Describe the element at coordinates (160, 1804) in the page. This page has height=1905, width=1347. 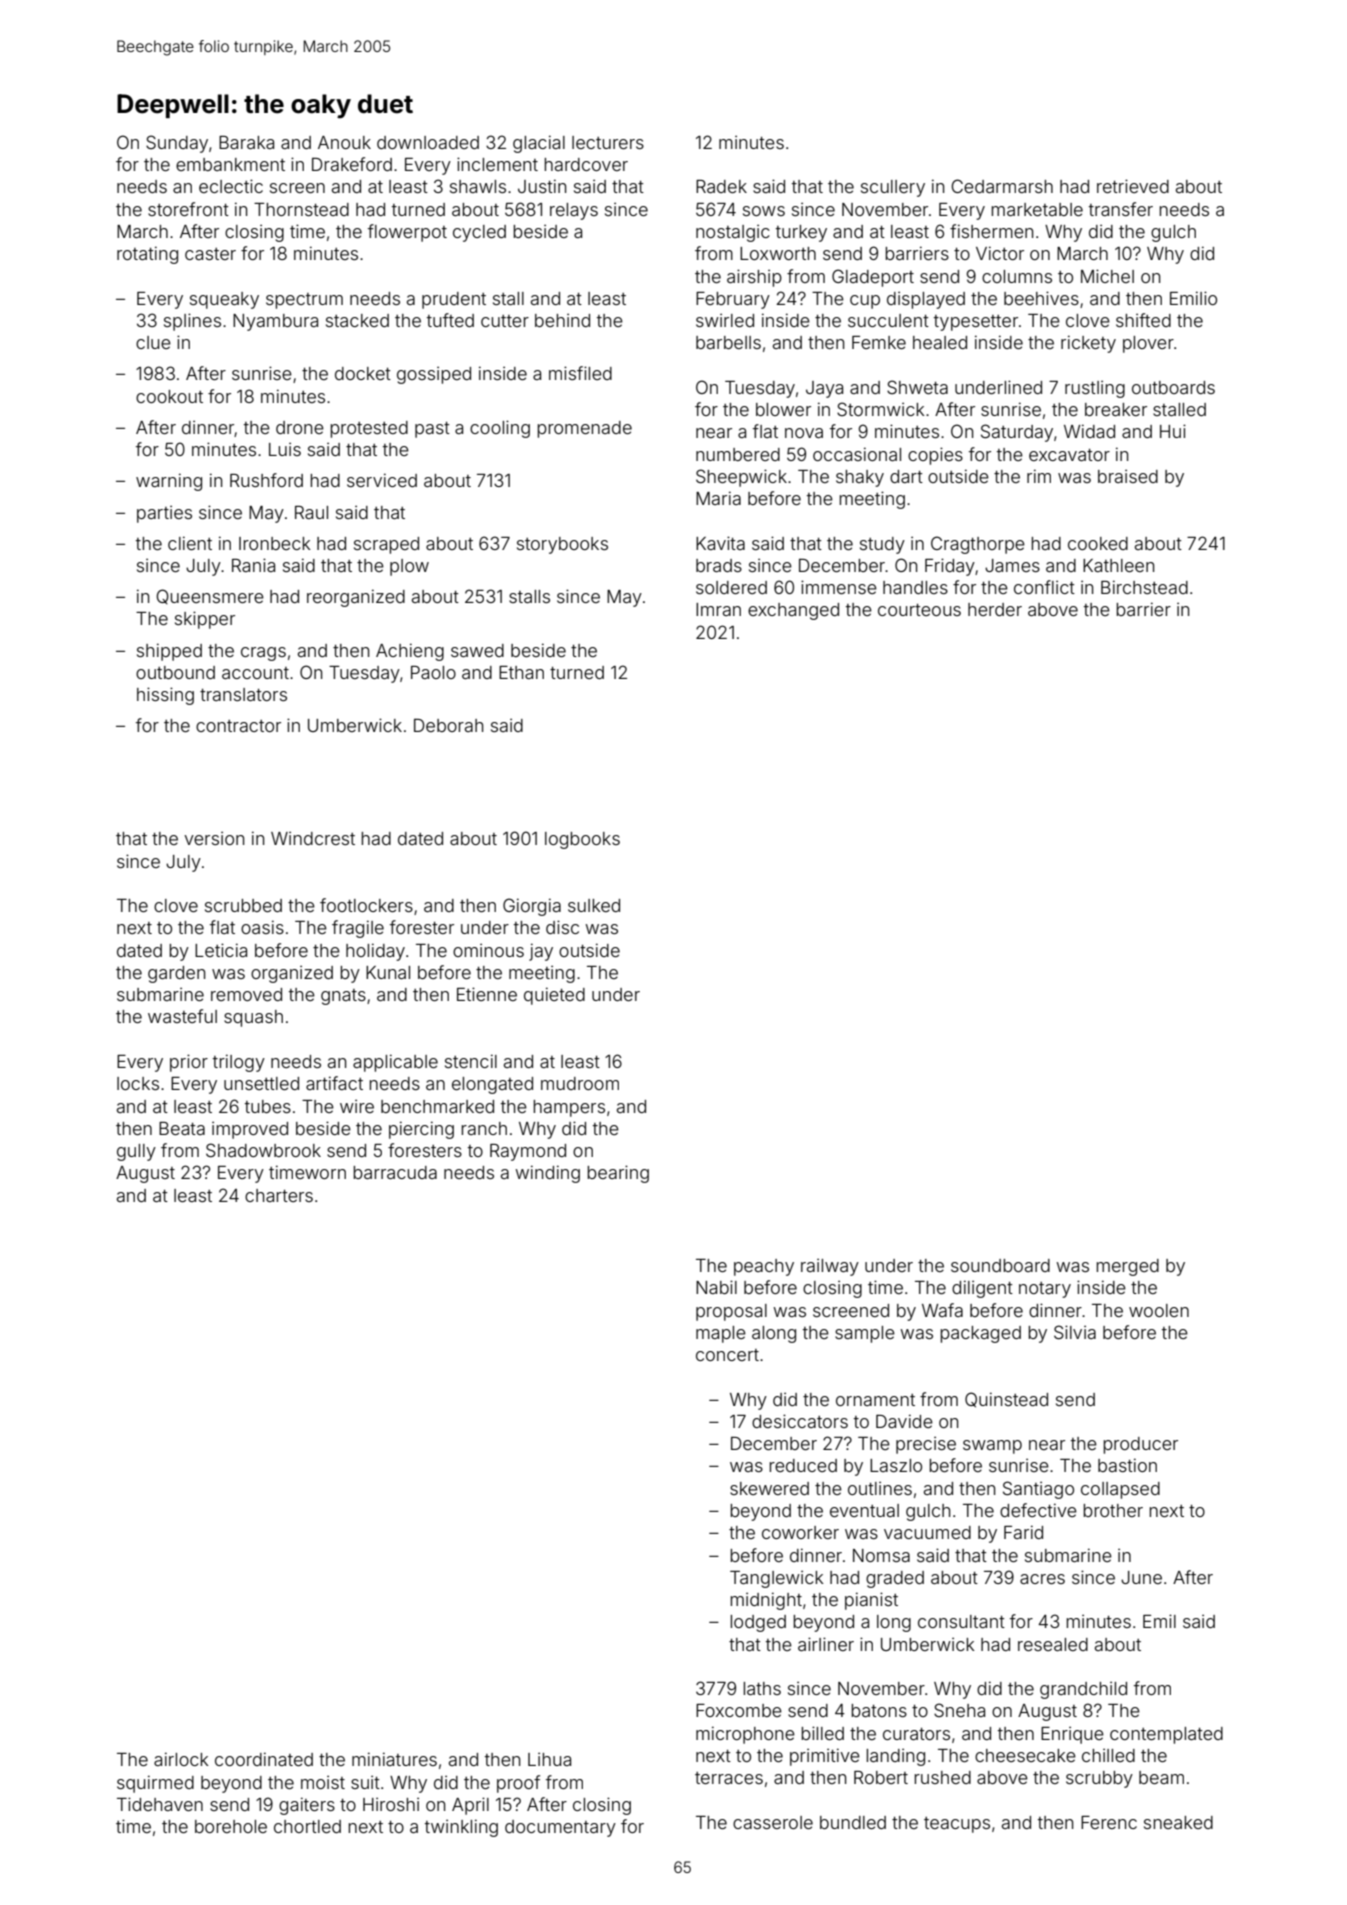
I see `Tidehaven` at that location.
